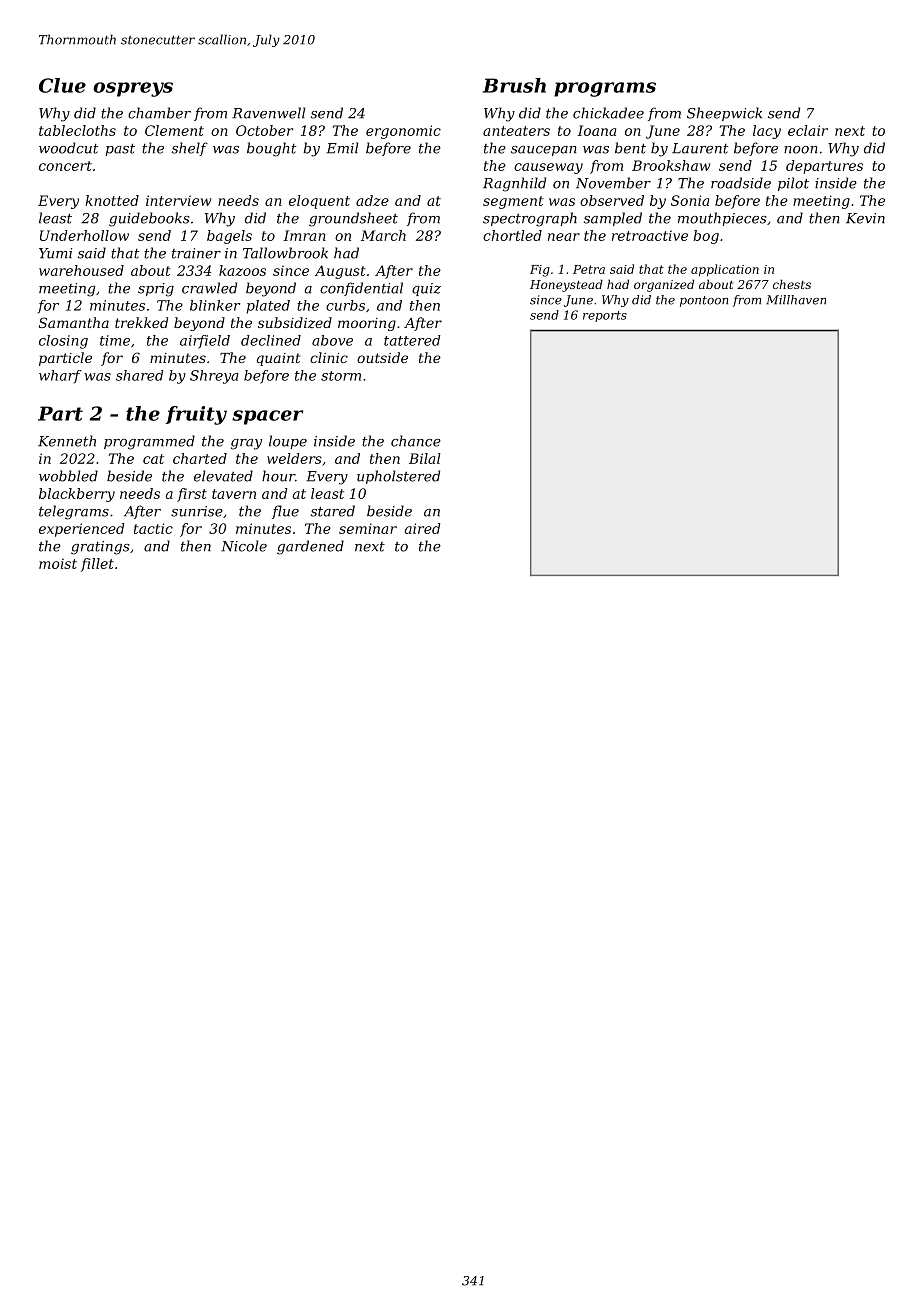  I want to click on aired, so click(423, 528).
